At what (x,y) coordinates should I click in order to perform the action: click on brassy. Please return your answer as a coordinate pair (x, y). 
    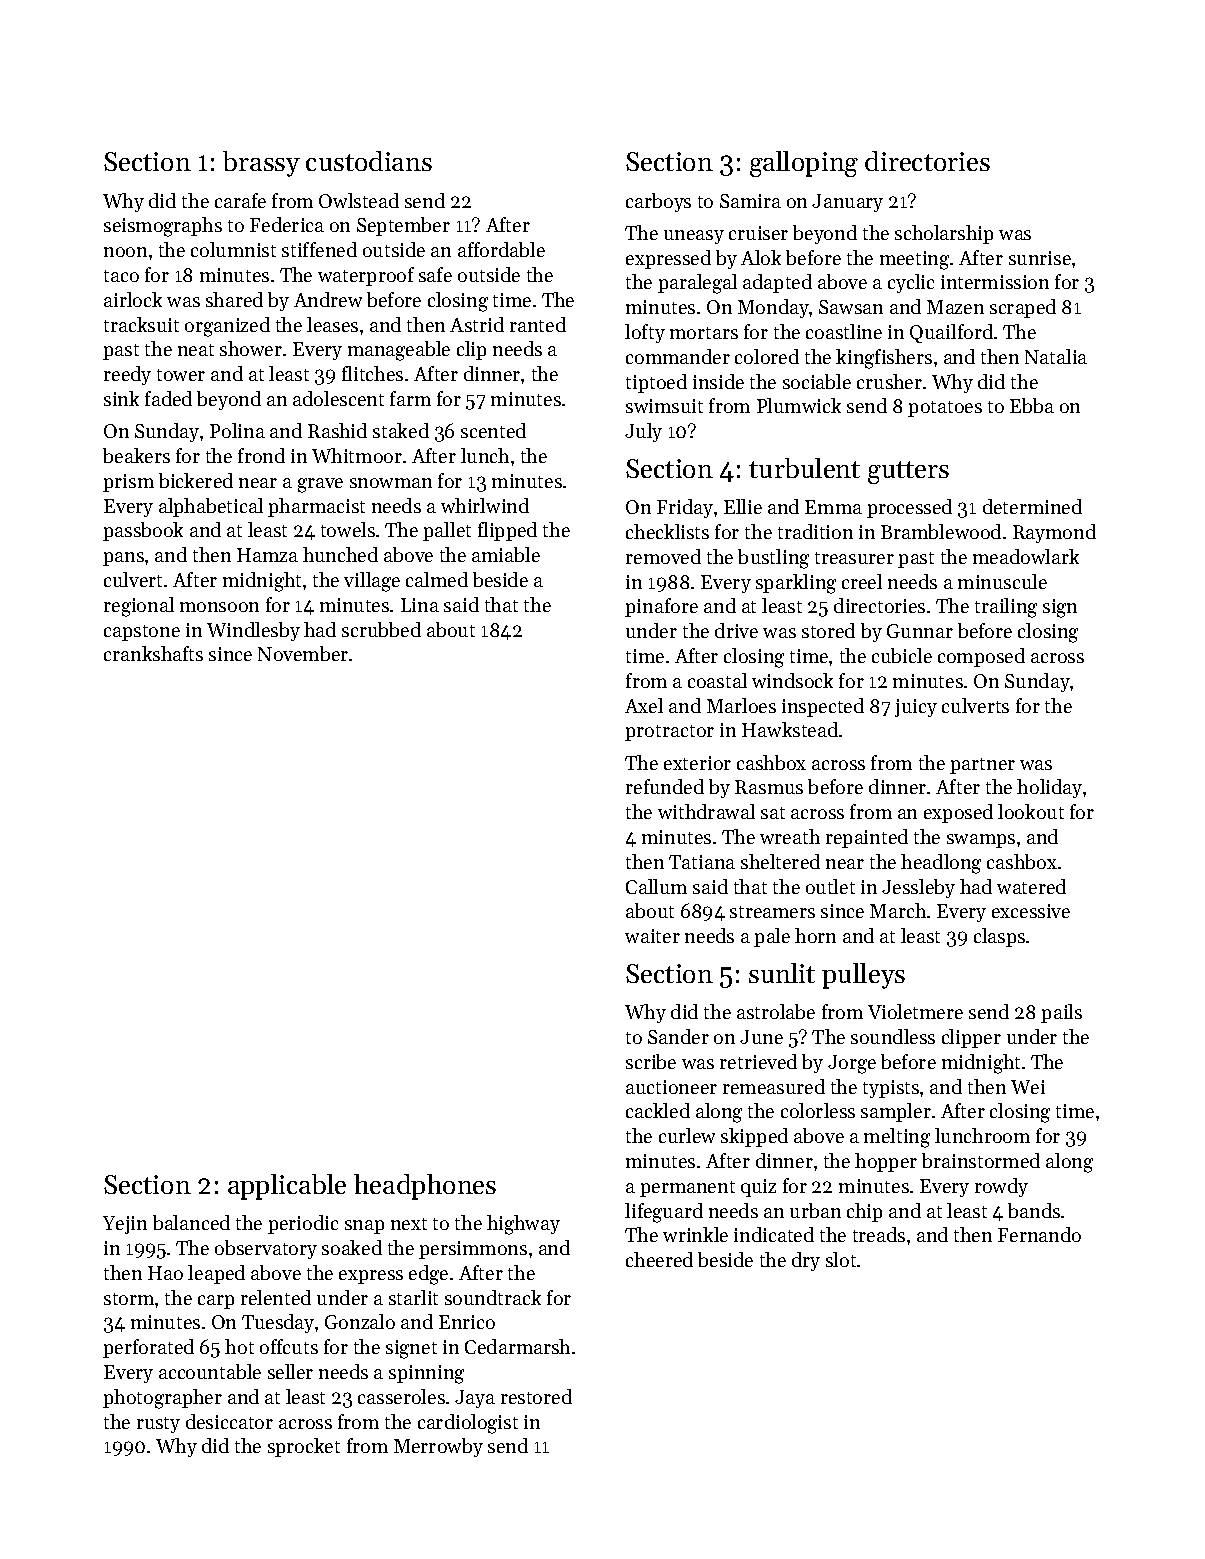
    Looking at the image, I should click on (261, 164).
